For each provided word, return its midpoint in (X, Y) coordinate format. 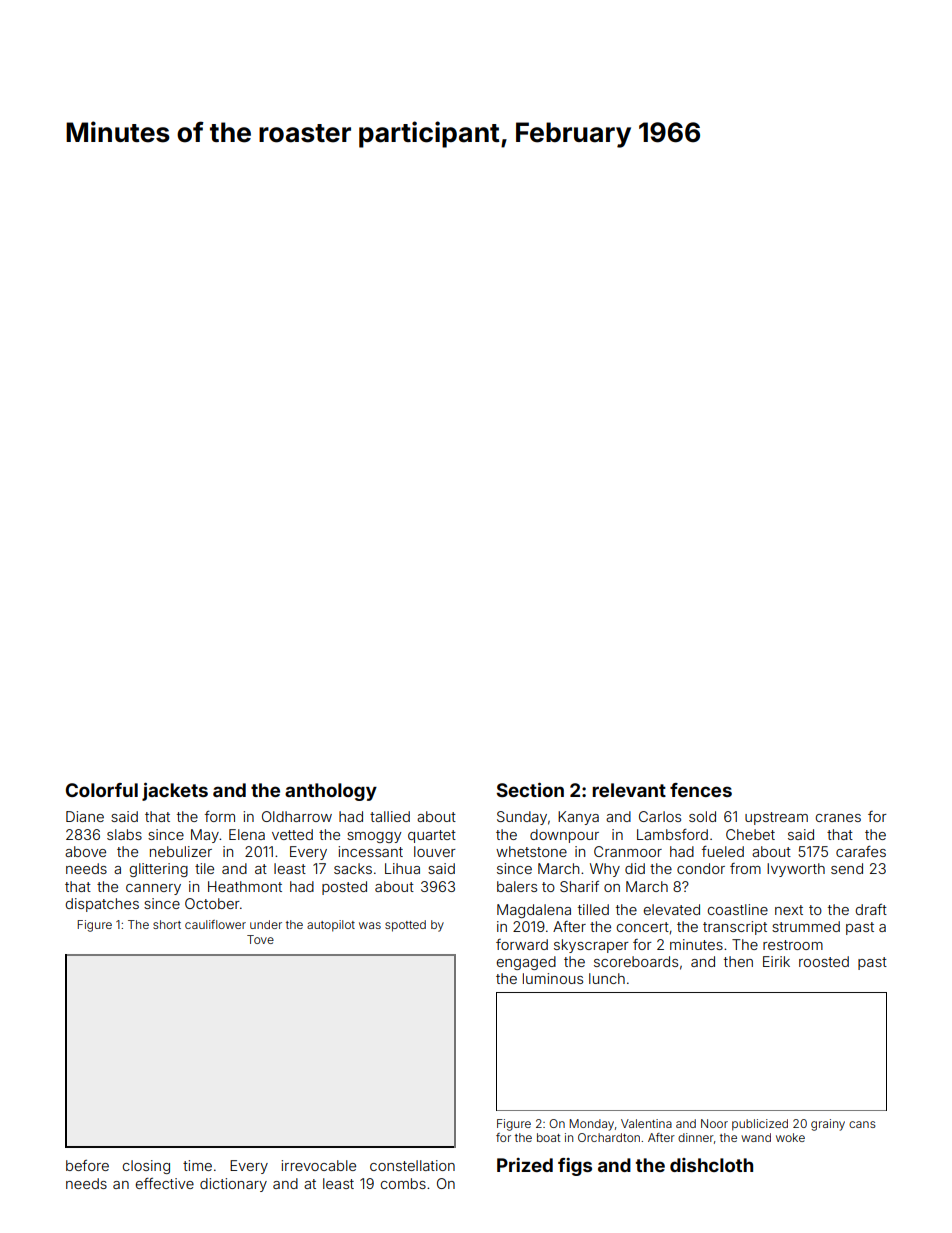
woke (790, 1137)
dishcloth (711, 1165)
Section (530, 789)
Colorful (102, 790)
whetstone (531, 851)
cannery (153, 889)
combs (403, 1183)
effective (165, 1183)
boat (548, 1137)
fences (701, 790)
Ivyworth (796, 870)
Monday (592, 1125)
